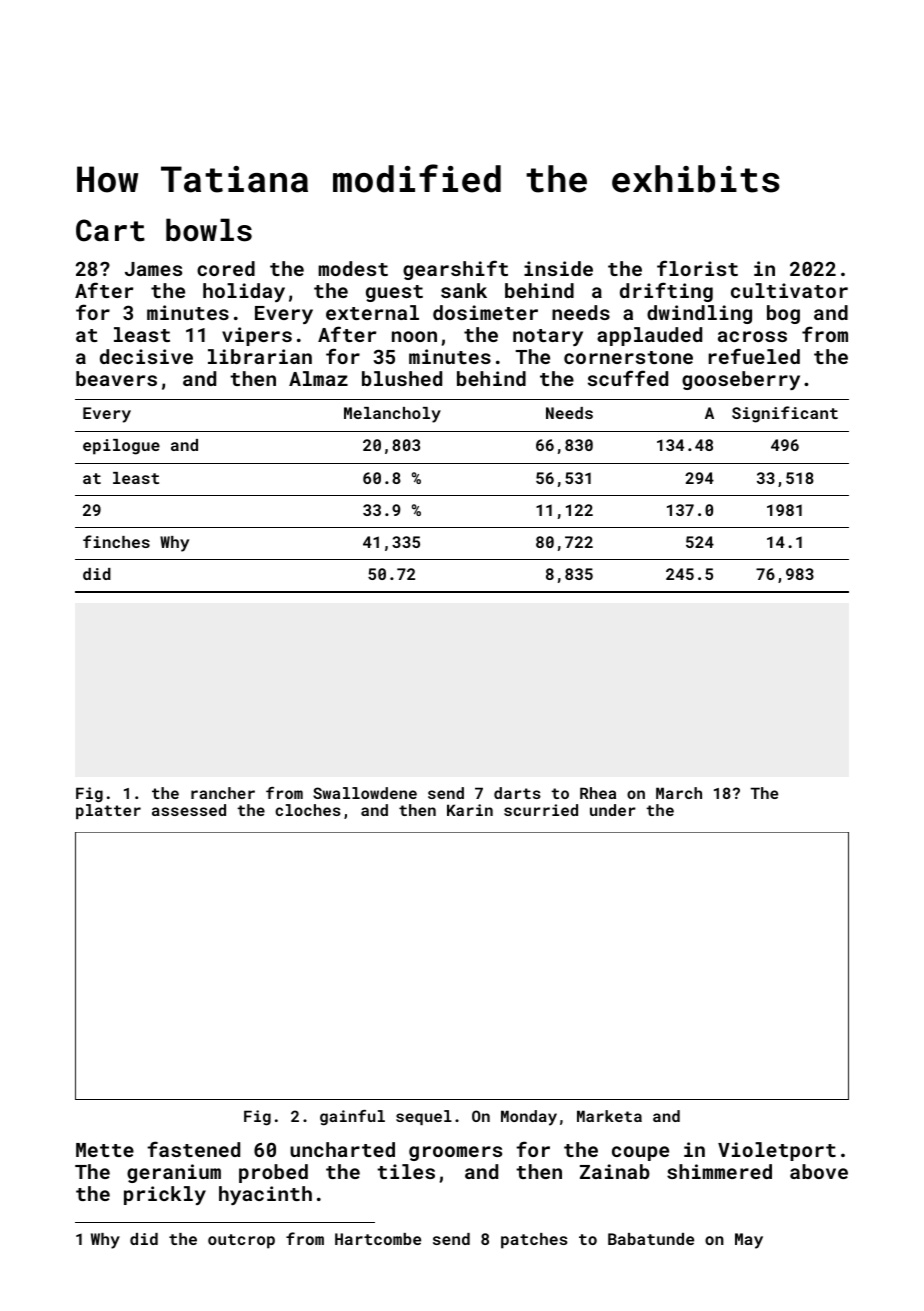  Describe the element at coordinates (777, 1151) in the page. I see `Violetport` at that location.
